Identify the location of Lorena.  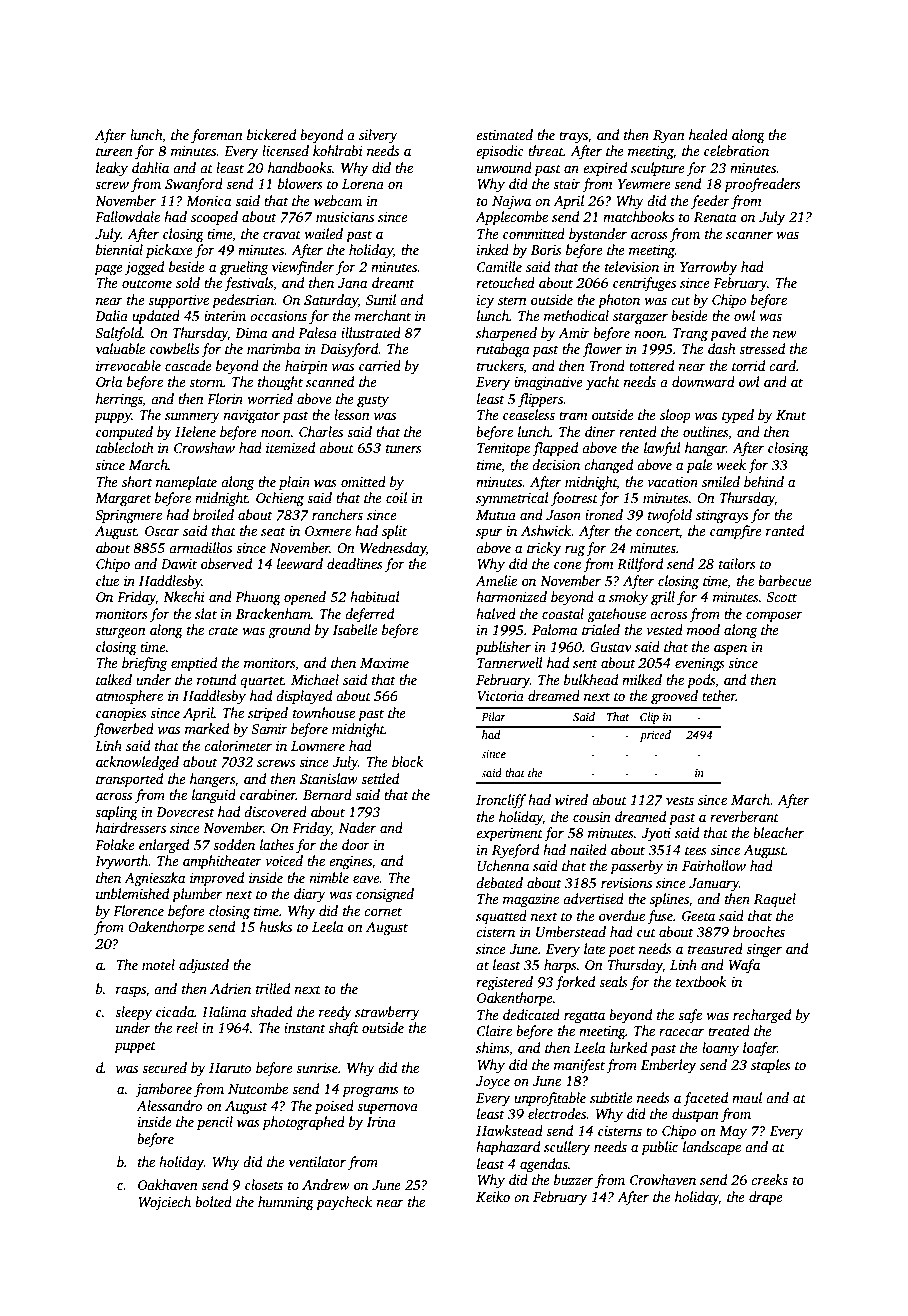
(363, 184).
